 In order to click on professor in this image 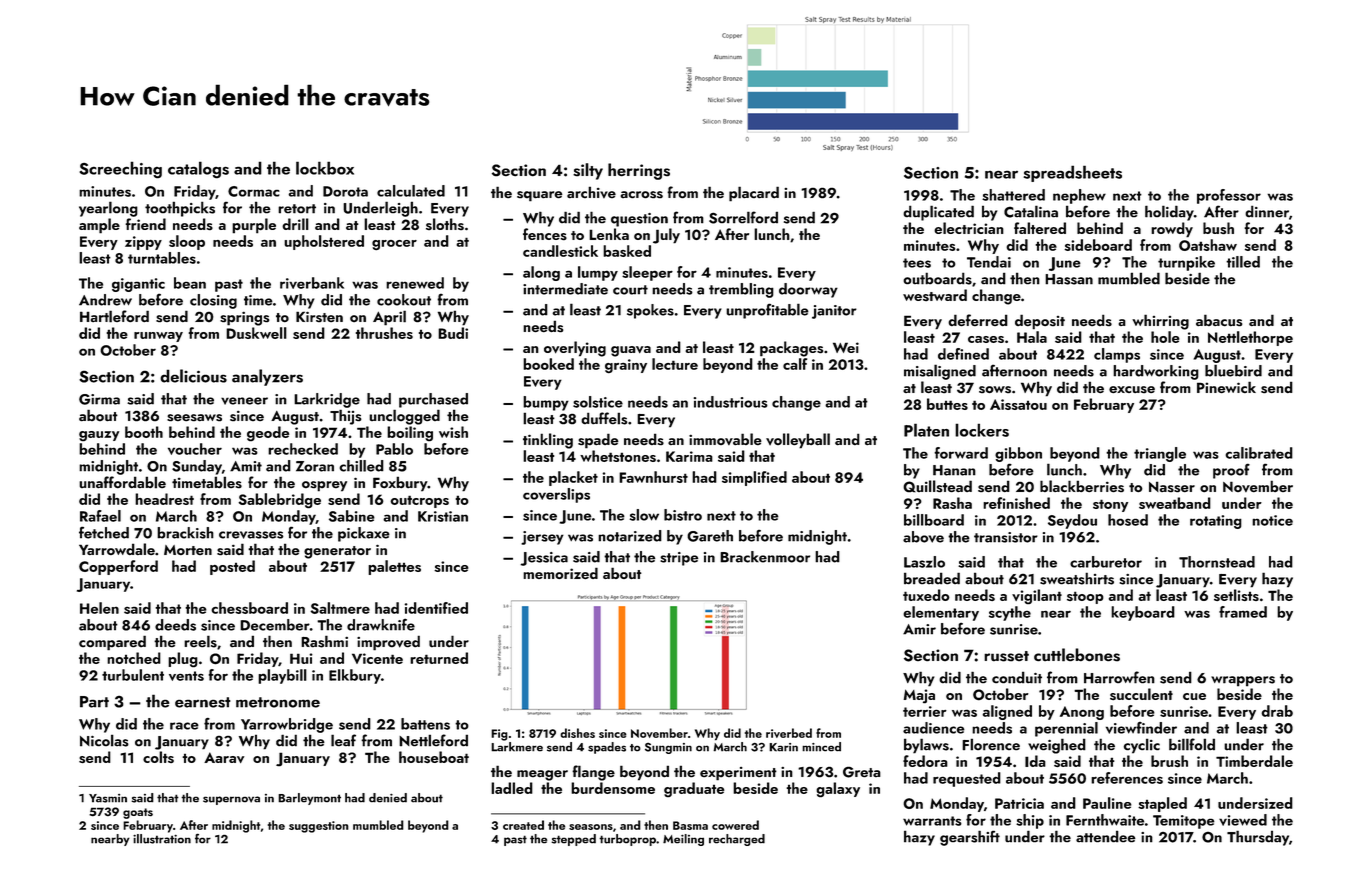, I will do `click(1229, 196)`.
